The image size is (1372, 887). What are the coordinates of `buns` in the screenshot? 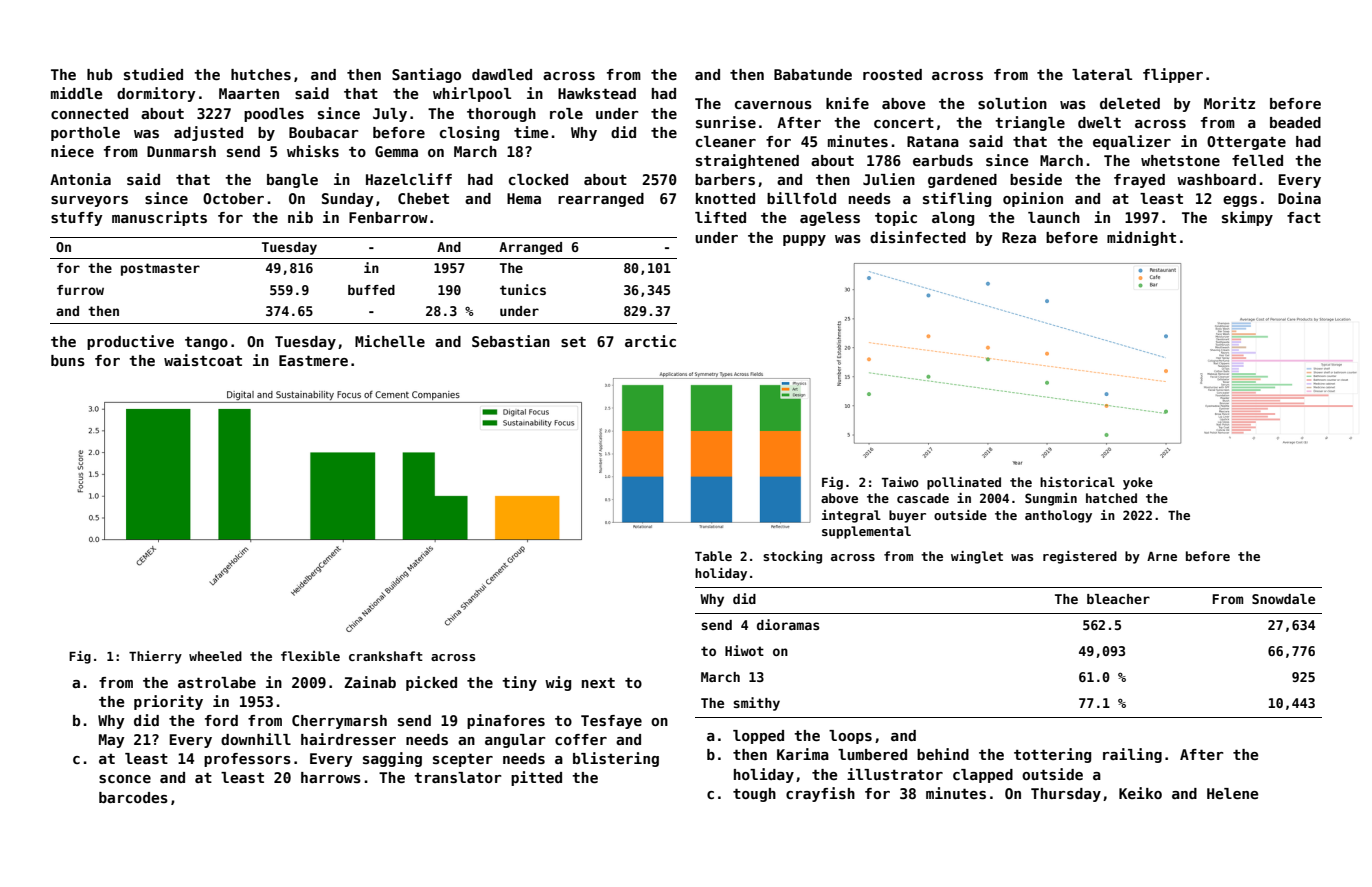 It's located at (68, 360).
